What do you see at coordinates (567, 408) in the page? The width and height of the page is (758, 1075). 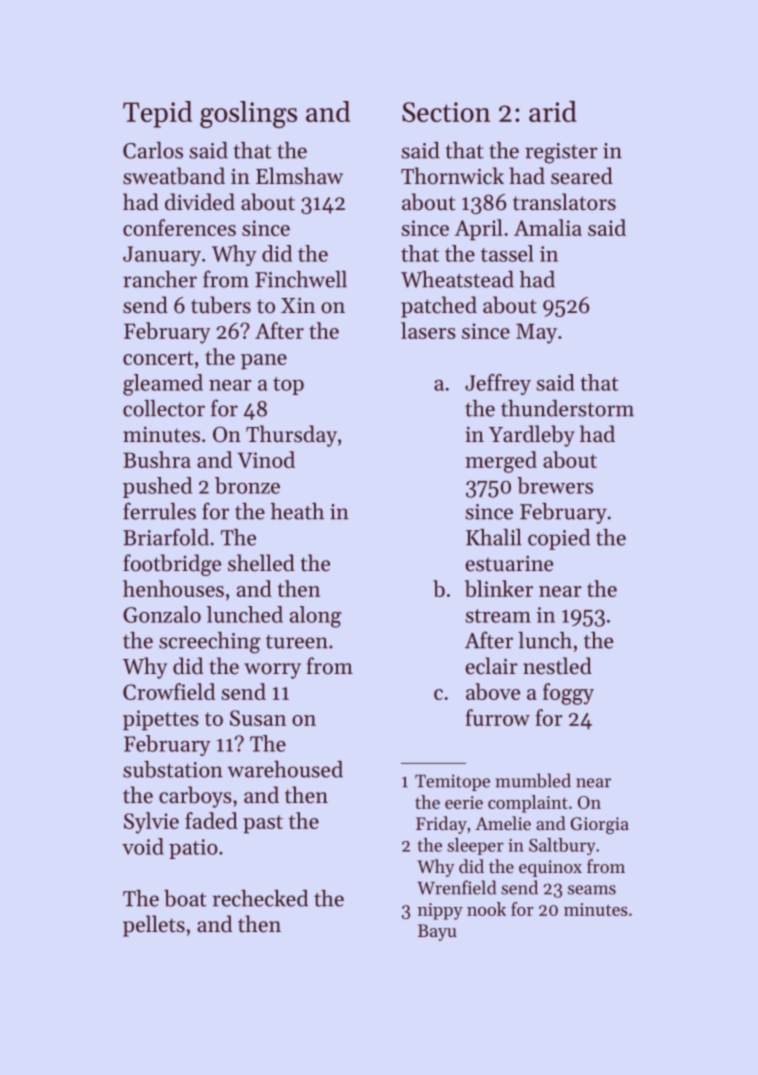 I see `thunderstorm` at bounding box center [567, 408].
